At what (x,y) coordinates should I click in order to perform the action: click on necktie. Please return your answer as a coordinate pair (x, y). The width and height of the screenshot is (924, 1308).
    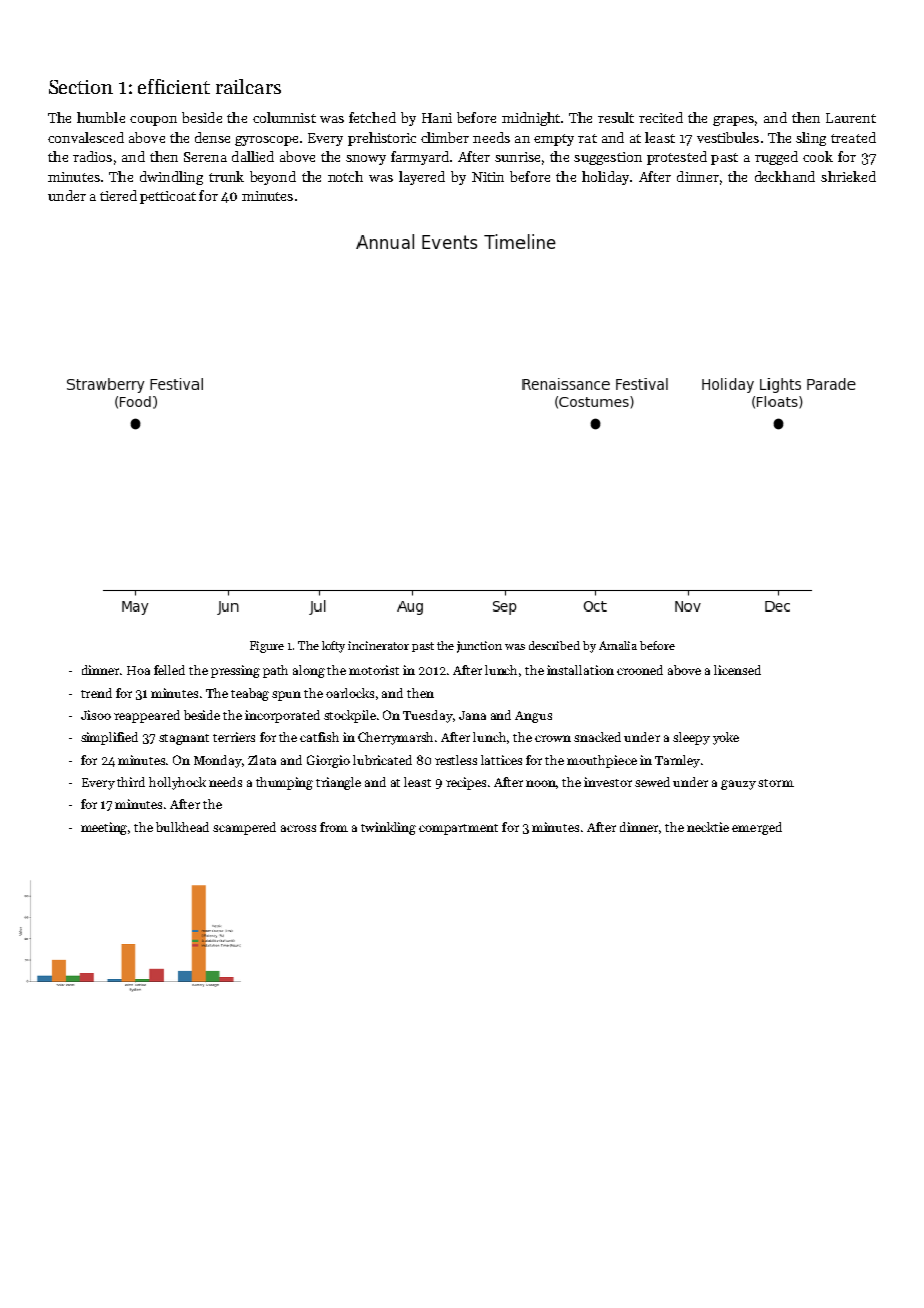
    Looking at the image, I should click on (708, 827).
